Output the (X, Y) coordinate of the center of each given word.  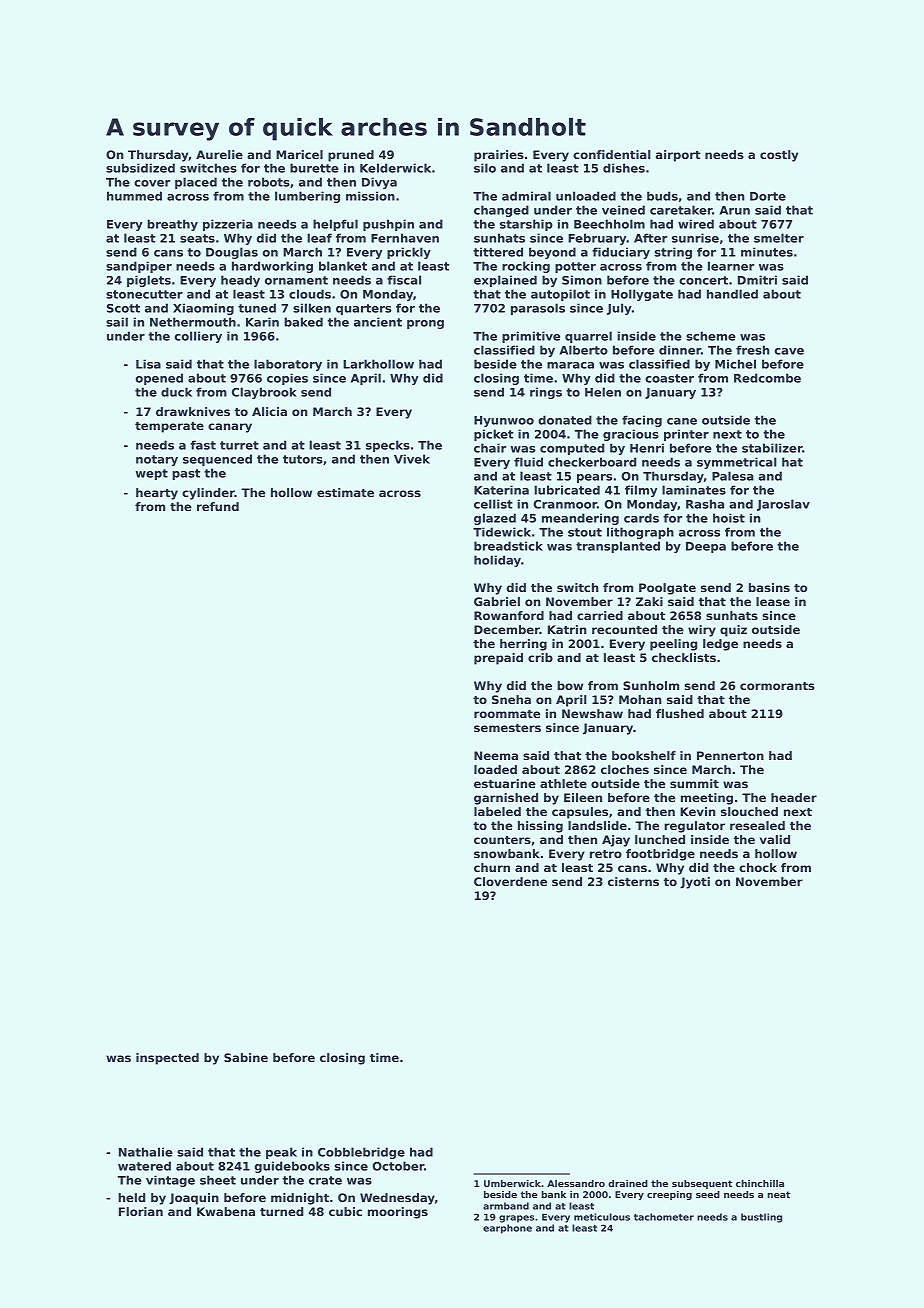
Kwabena (226, 1211)
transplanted (618, 547)
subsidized (140, 168)
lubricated (567, 490)
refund (218, 506)
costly (779, 156)
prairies (499, 156)
